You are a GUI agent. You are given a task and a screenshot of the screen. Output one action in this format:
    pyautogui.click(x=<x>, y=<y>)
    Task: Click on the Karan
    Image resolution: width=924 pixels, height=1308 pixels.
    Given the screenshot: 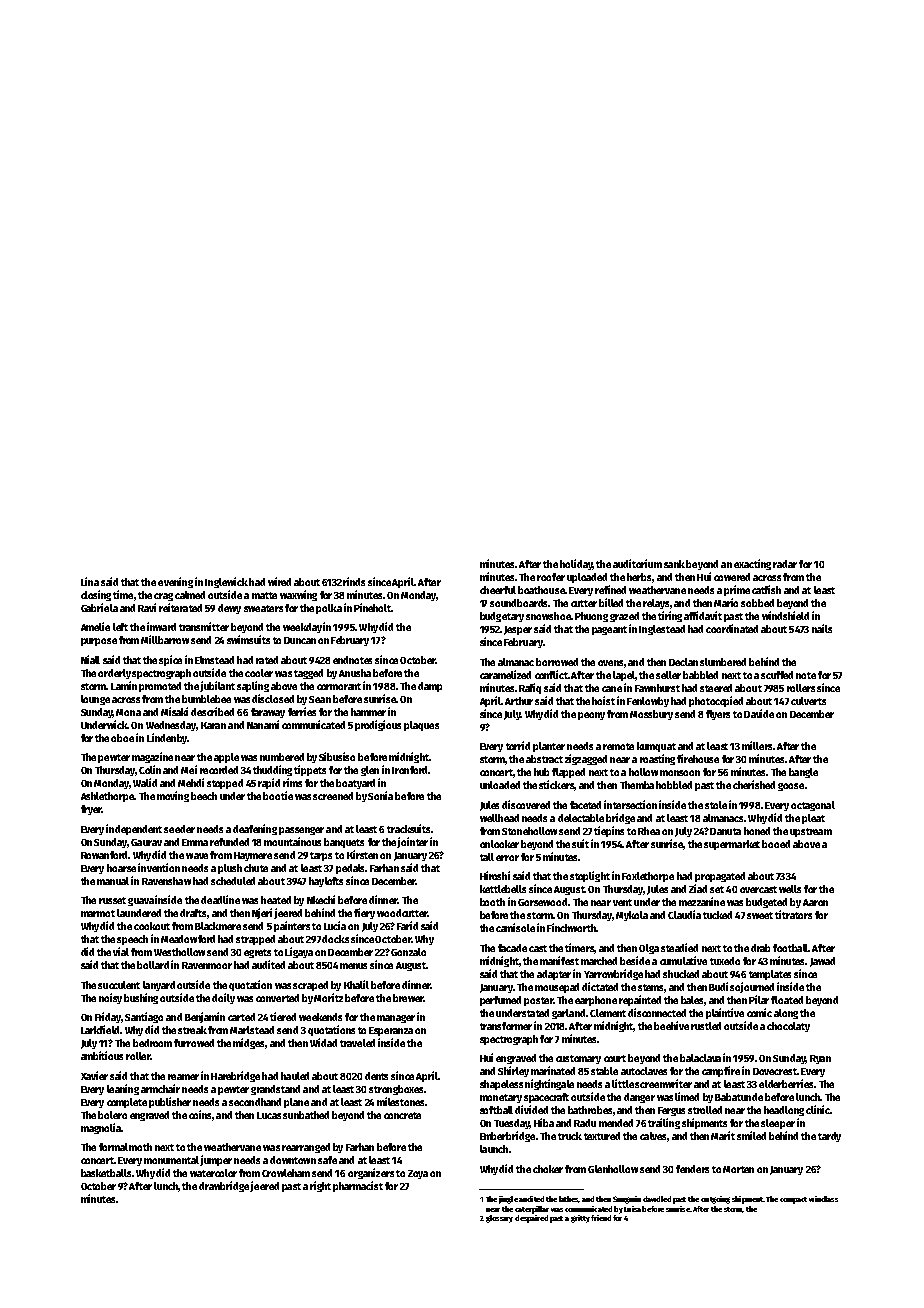 What is the action you would take?
    pyautogui.click(x=213, y=725)
